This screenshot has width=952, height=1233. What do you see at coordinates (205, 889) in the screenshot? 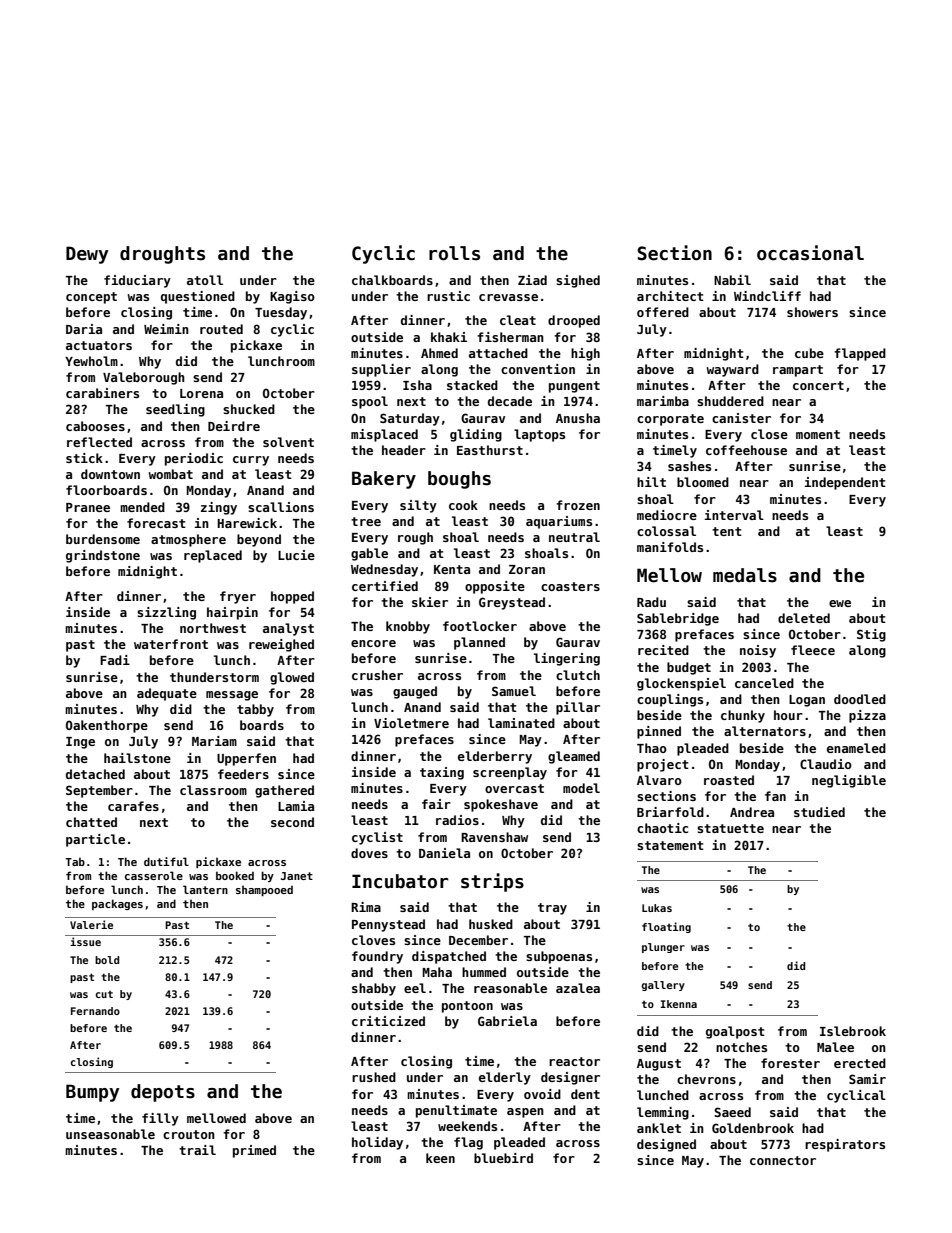
I see `lantern` at bounding box center [205, 889].
